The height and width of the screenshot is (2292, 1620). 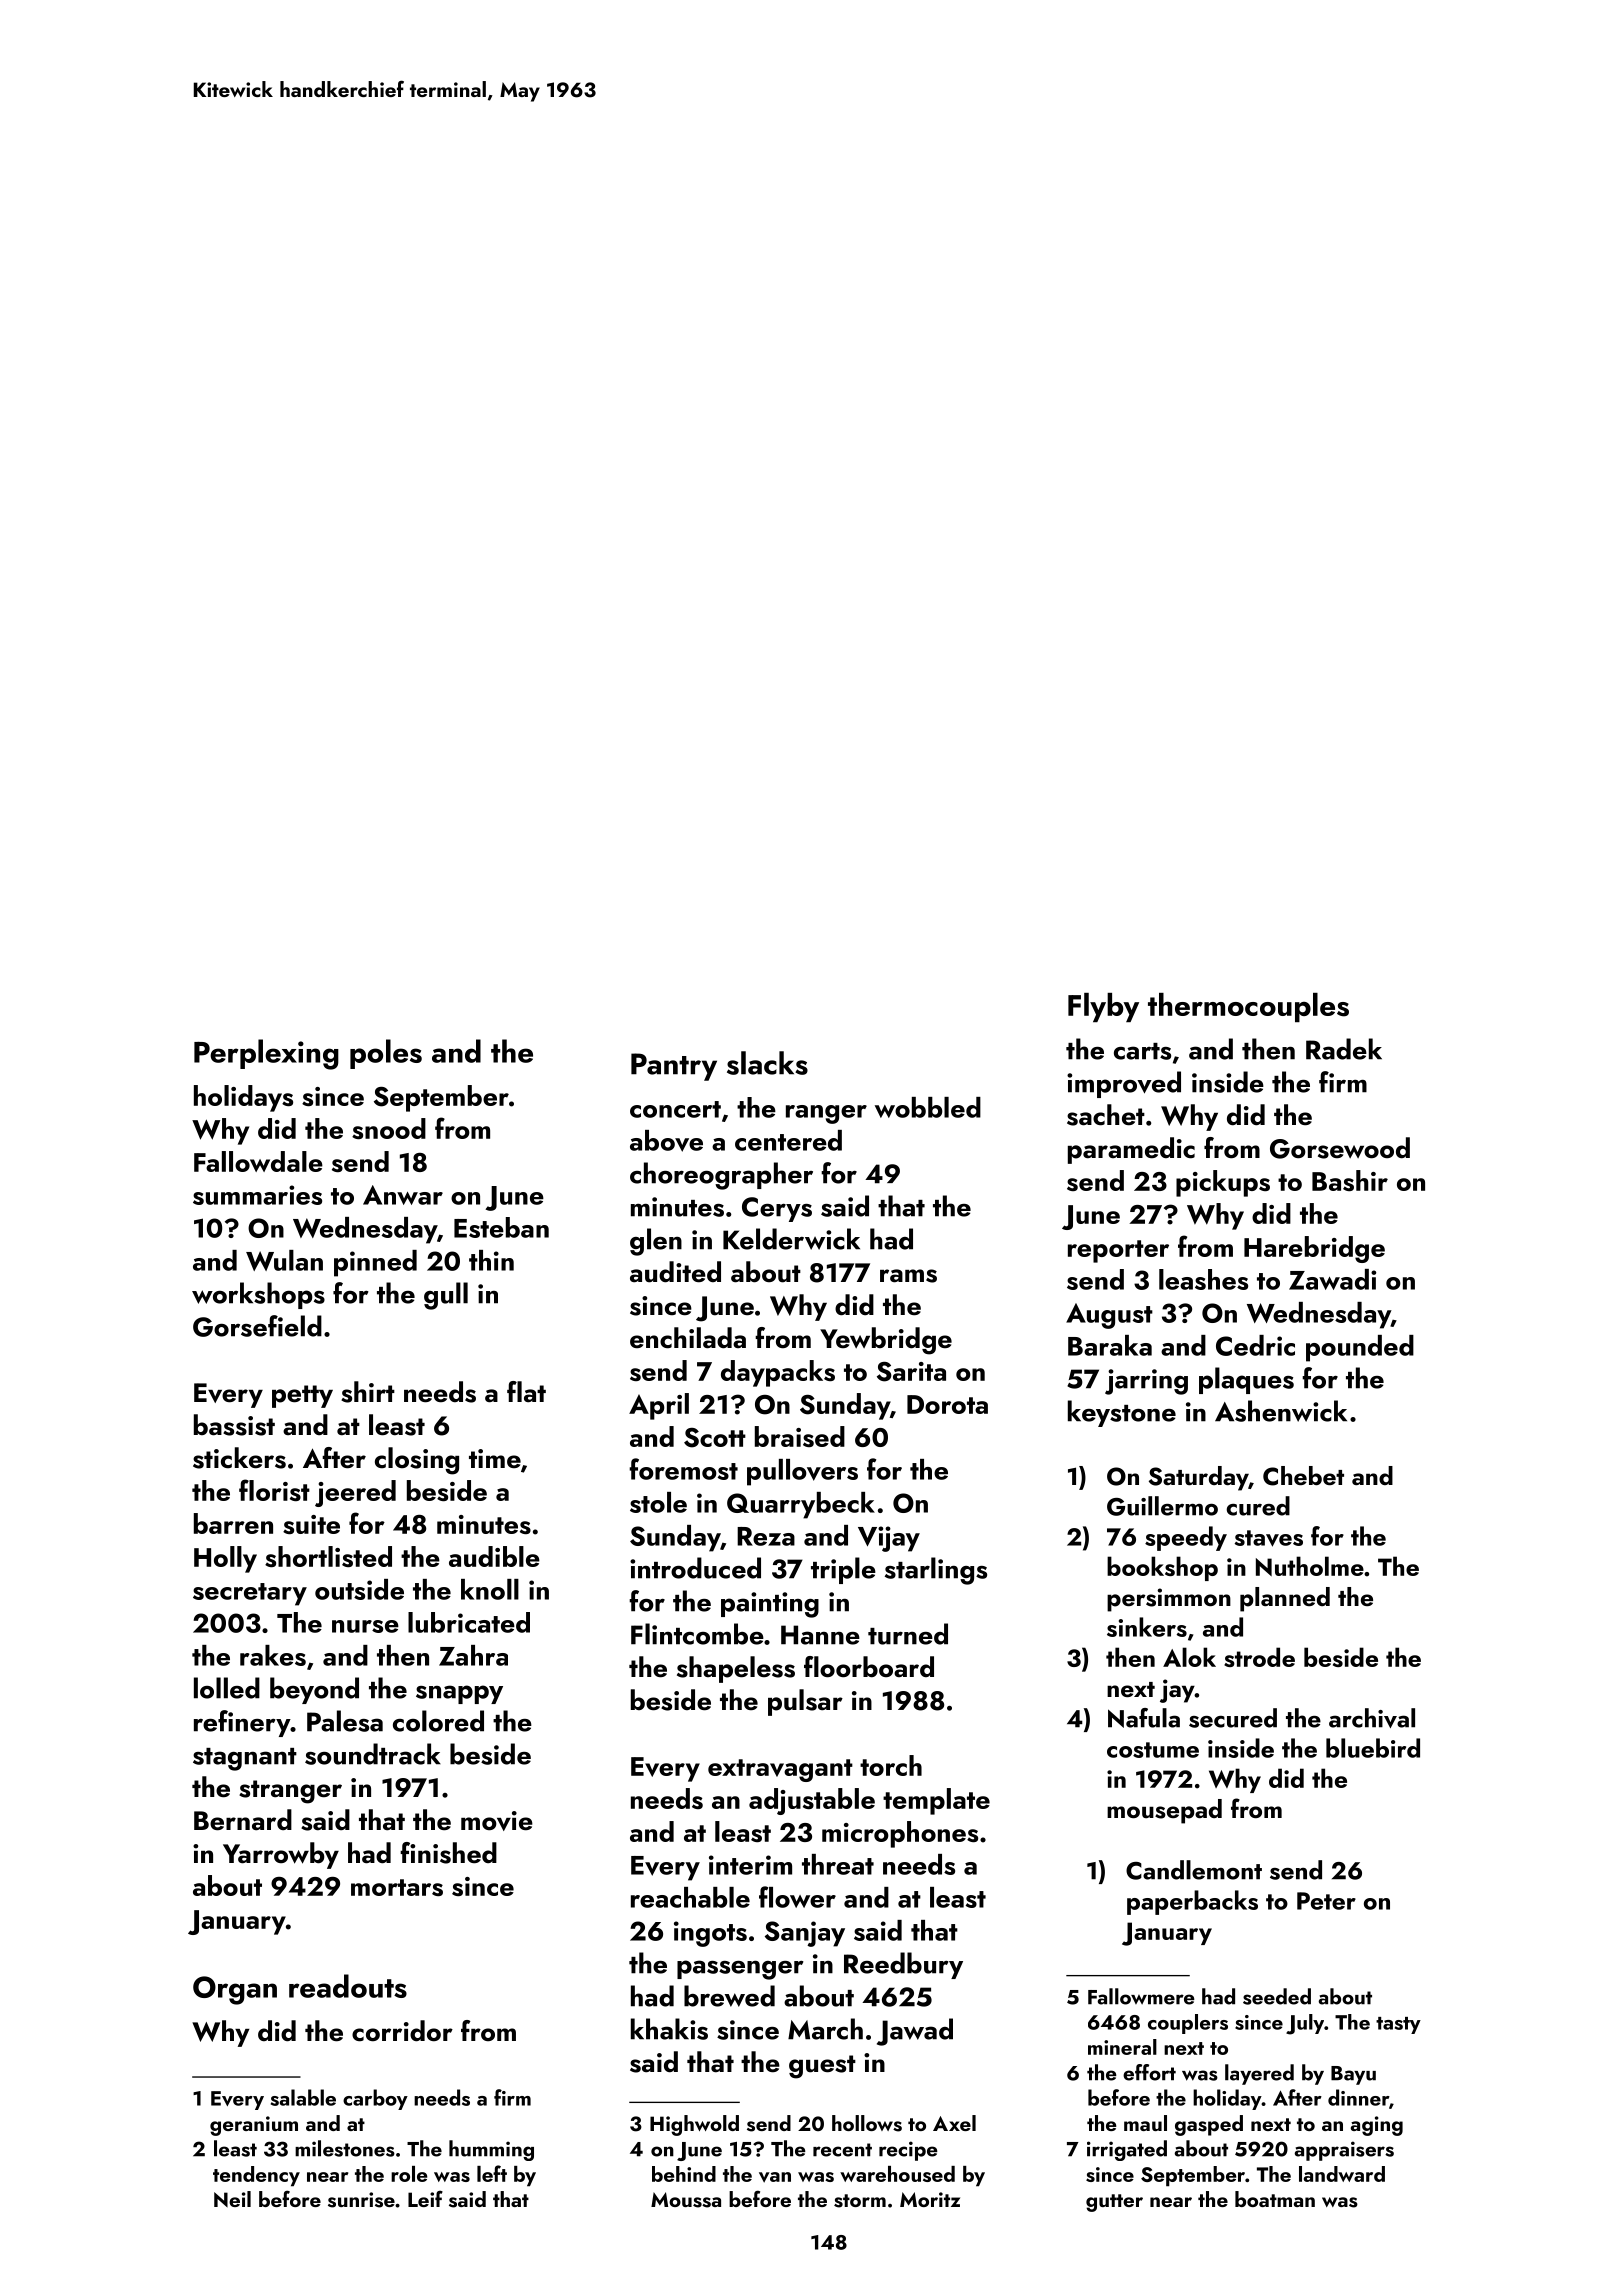 What do you see at coordinates (302, 1396) in the screenshot?
I see `petty` at bounding box center [302, 1396].
